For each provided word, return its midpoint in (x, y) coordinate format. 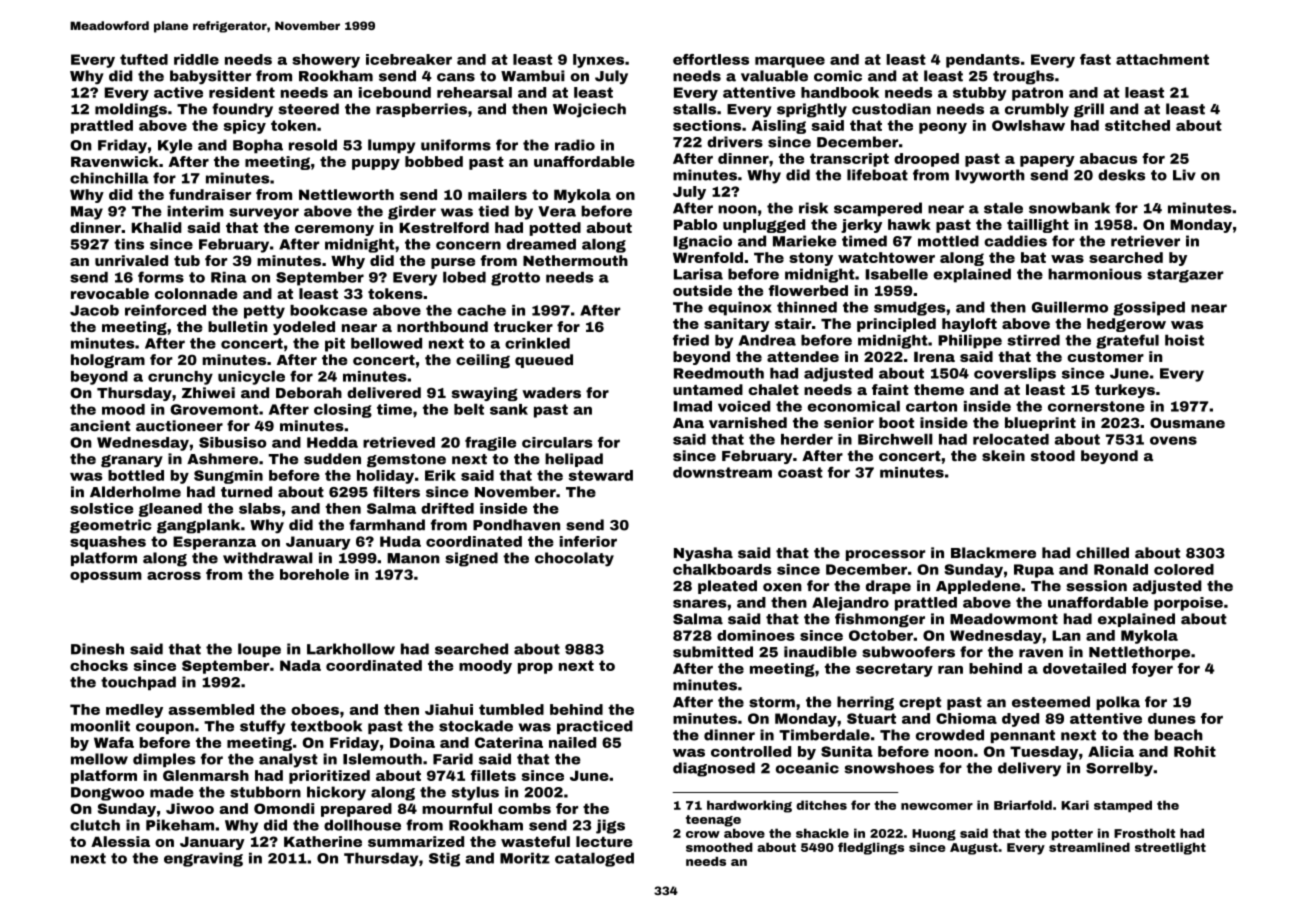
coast (800, 472)
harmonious (1095, 274)
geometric (111, 526)
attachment (1162, 59)
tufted (144, 59)
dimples (164, 760)
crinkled (537, 343)
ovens (1173, 440)
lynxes (598, 61)
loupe (259, 650)
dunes (1172, 718)
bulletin (237, 326)
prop (535, 668)
